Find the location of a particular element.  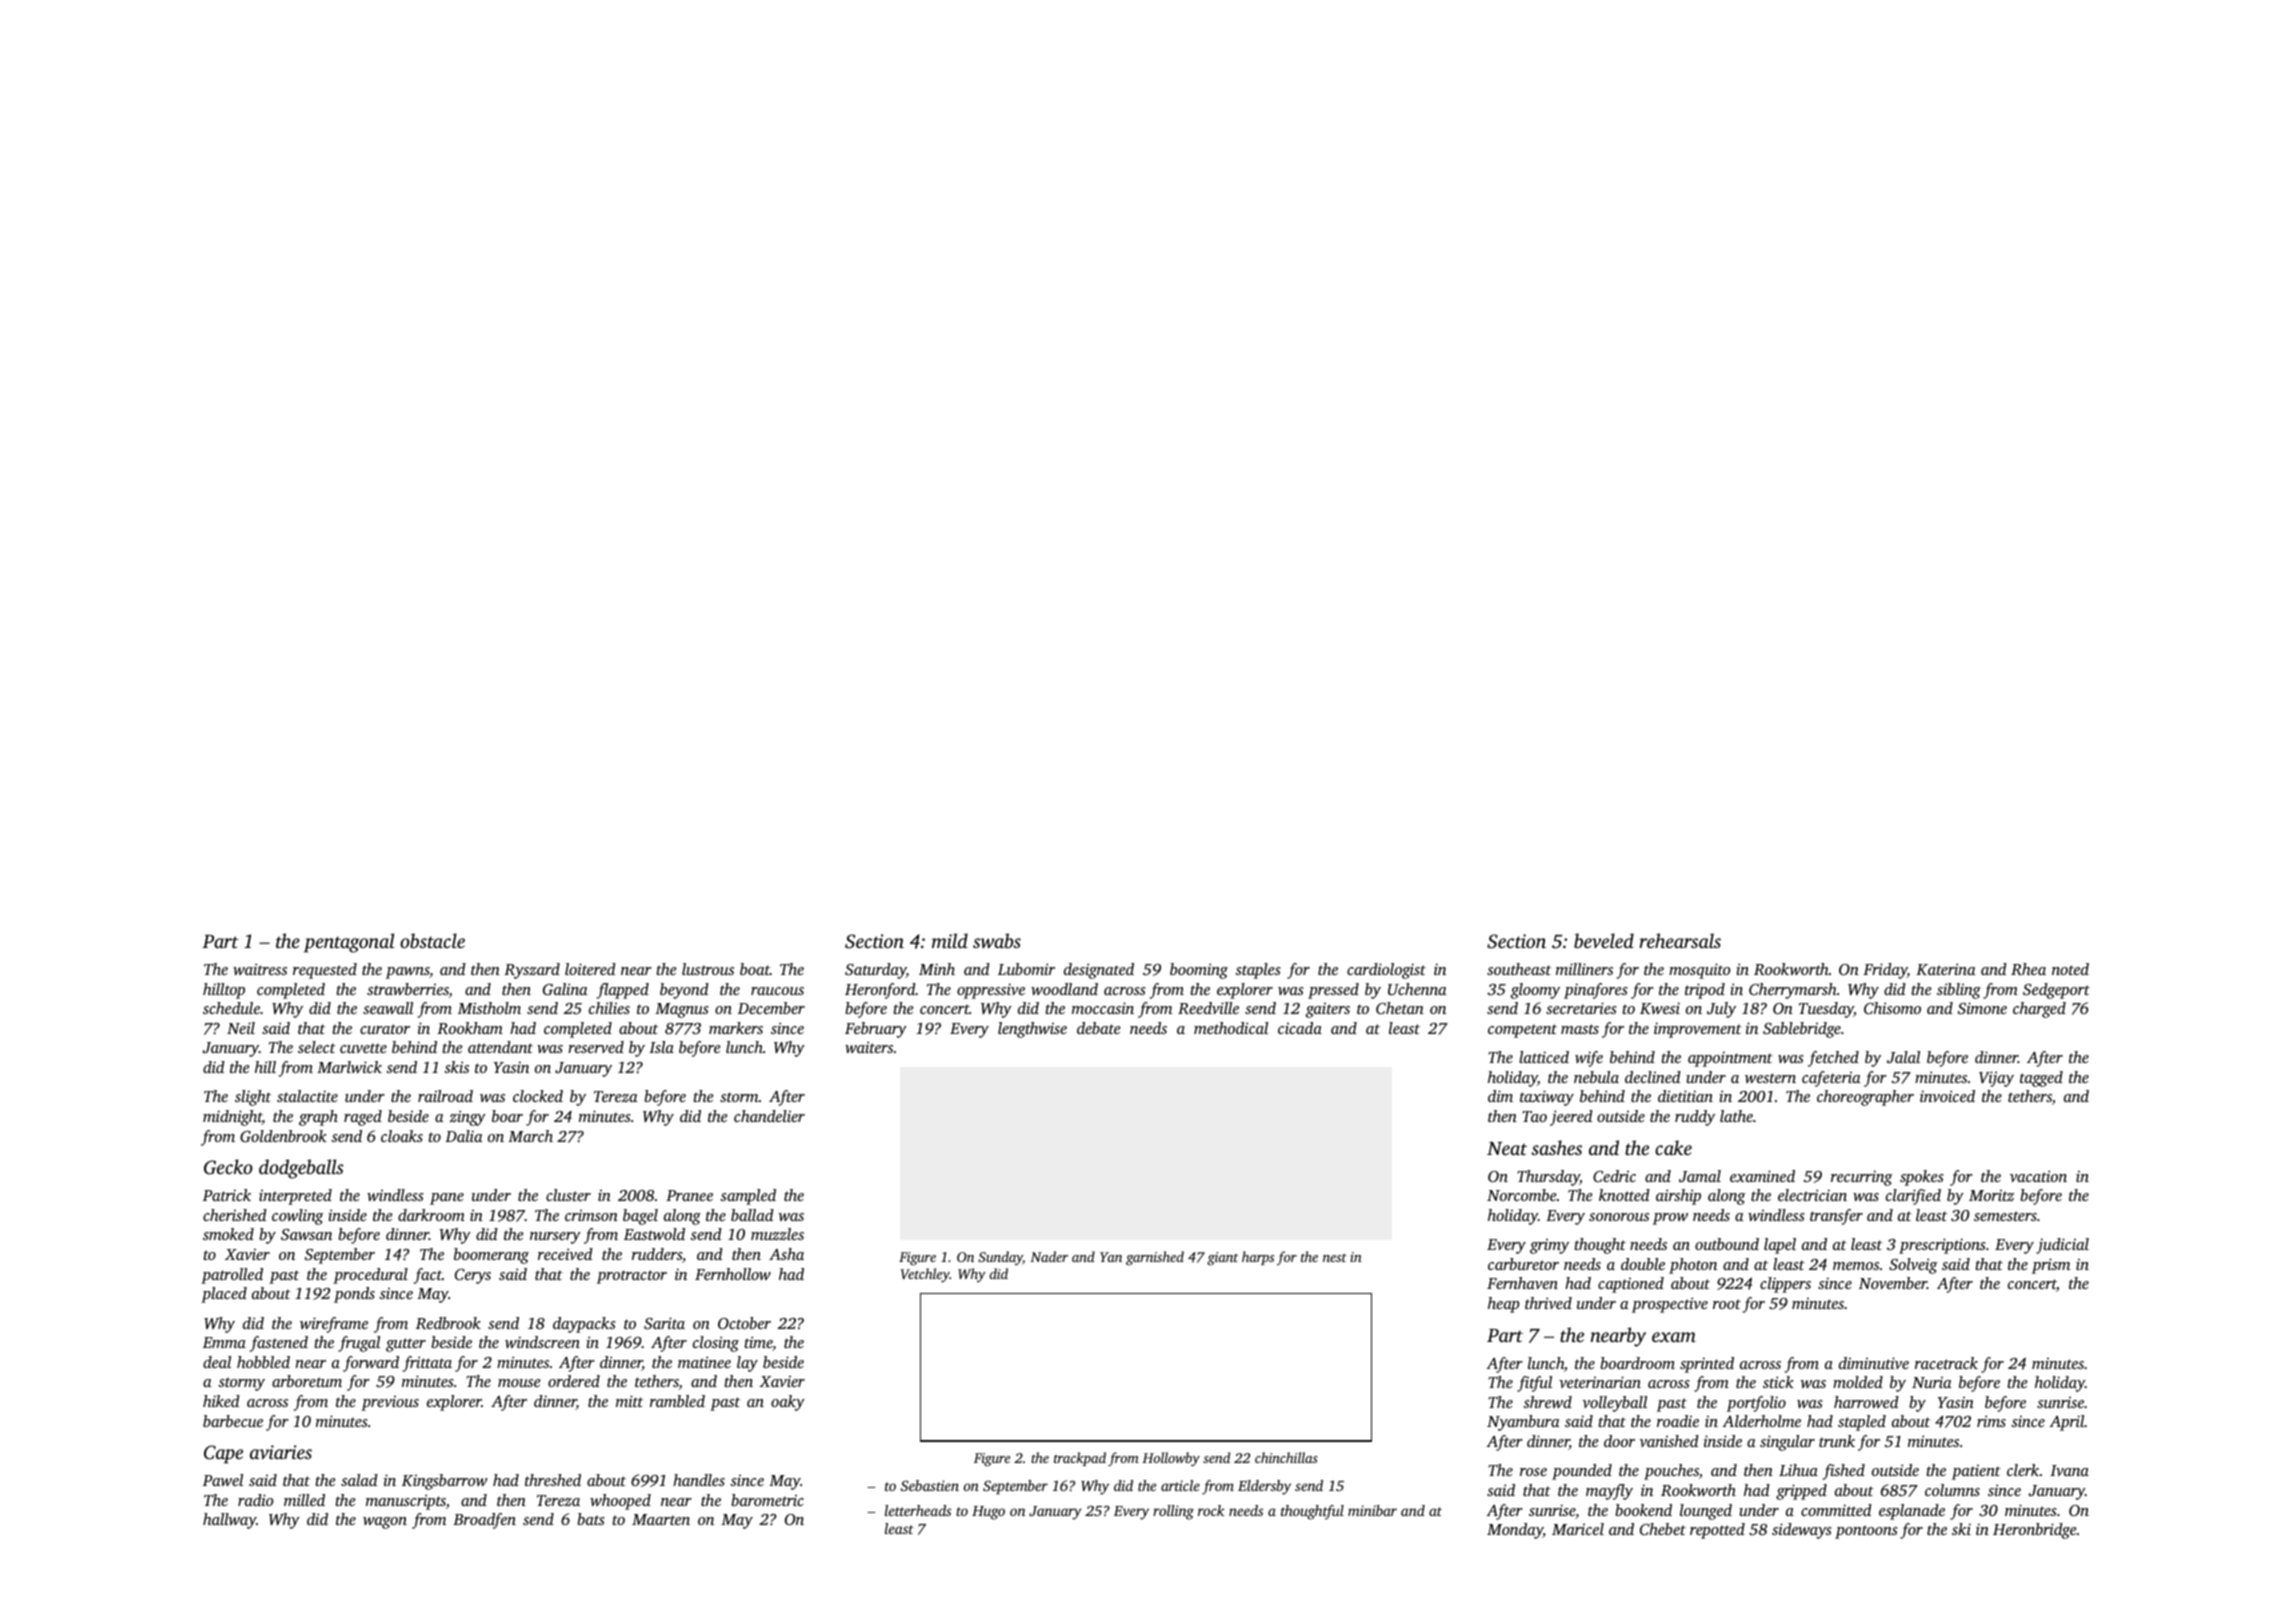

swabs is located at coordinates (997, 941).
